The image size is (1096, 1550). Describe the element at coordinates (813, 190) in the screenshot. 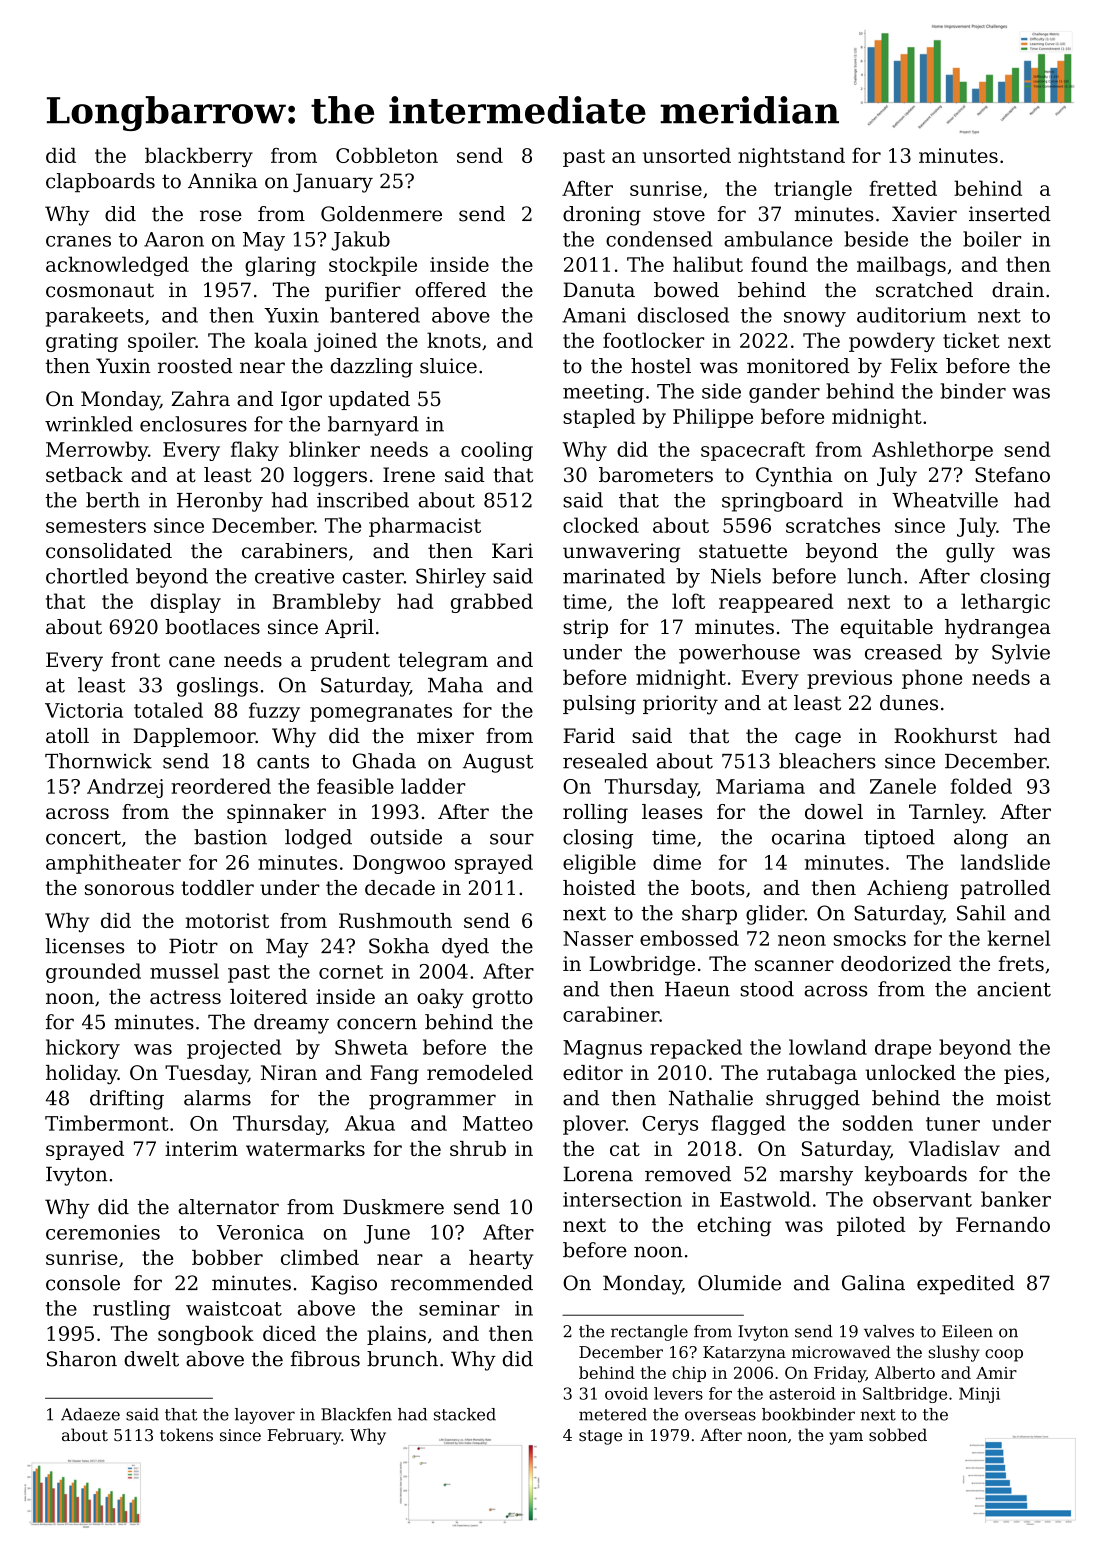

I see `triangle` at that location.
